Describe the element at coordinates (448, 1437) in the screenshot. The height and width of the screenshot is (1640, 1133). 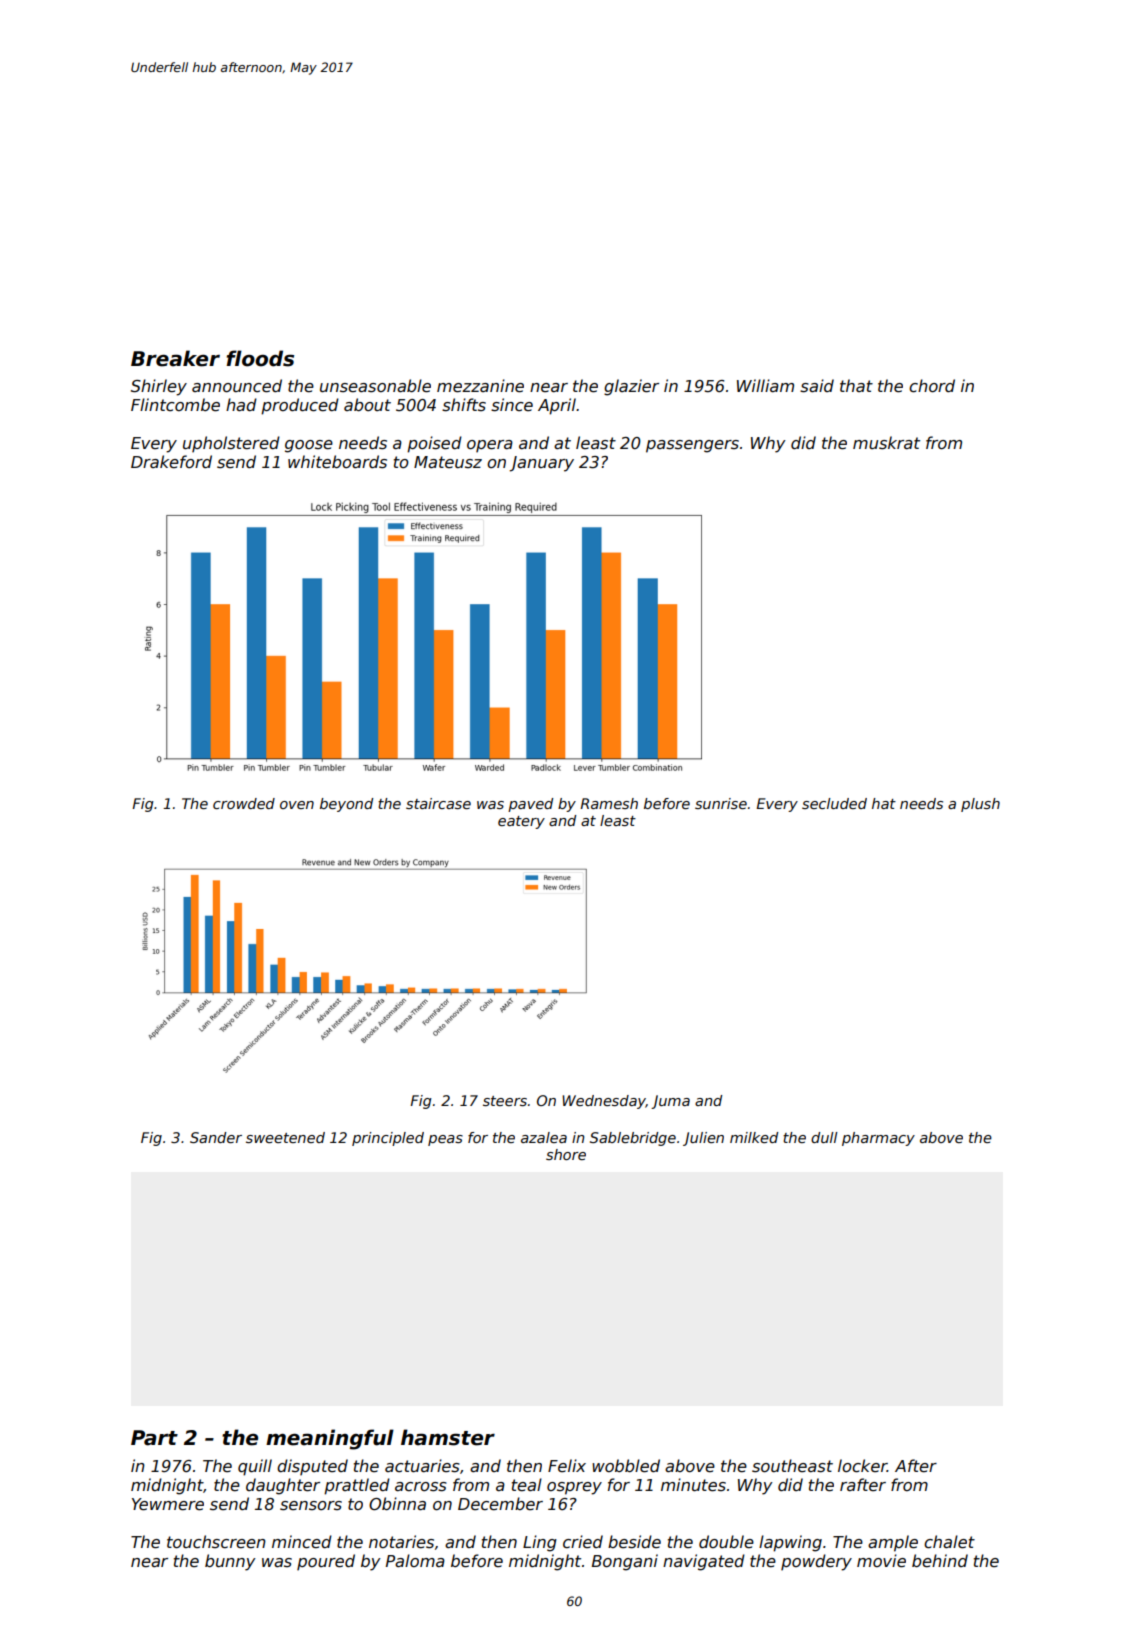
I see `hamster` at that location.
